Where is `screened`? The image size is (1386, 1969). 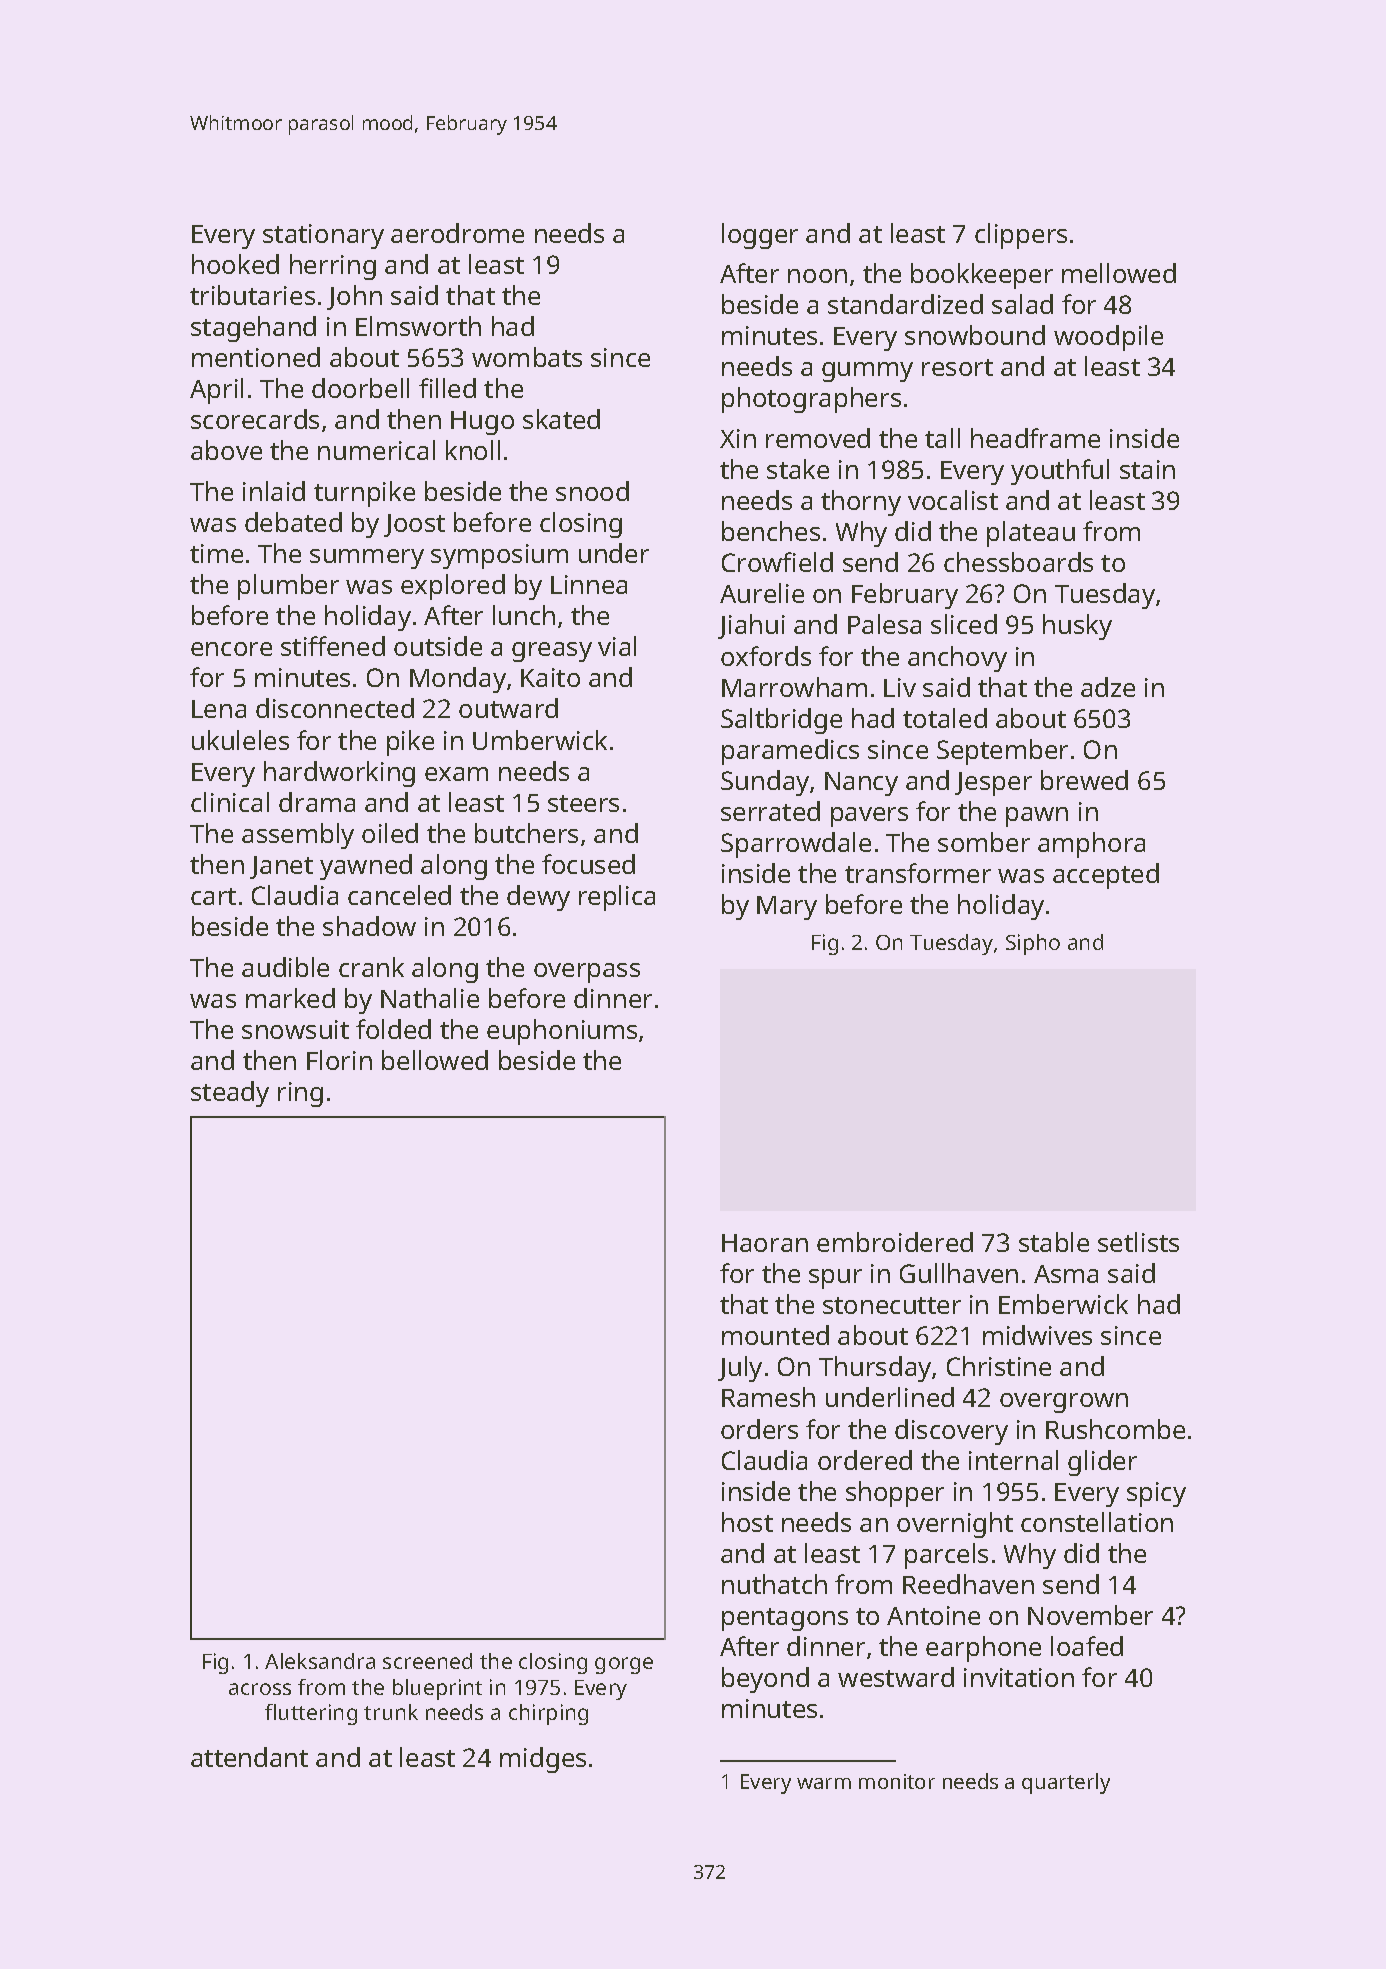
screened is located at coordinates (427, 1661).
